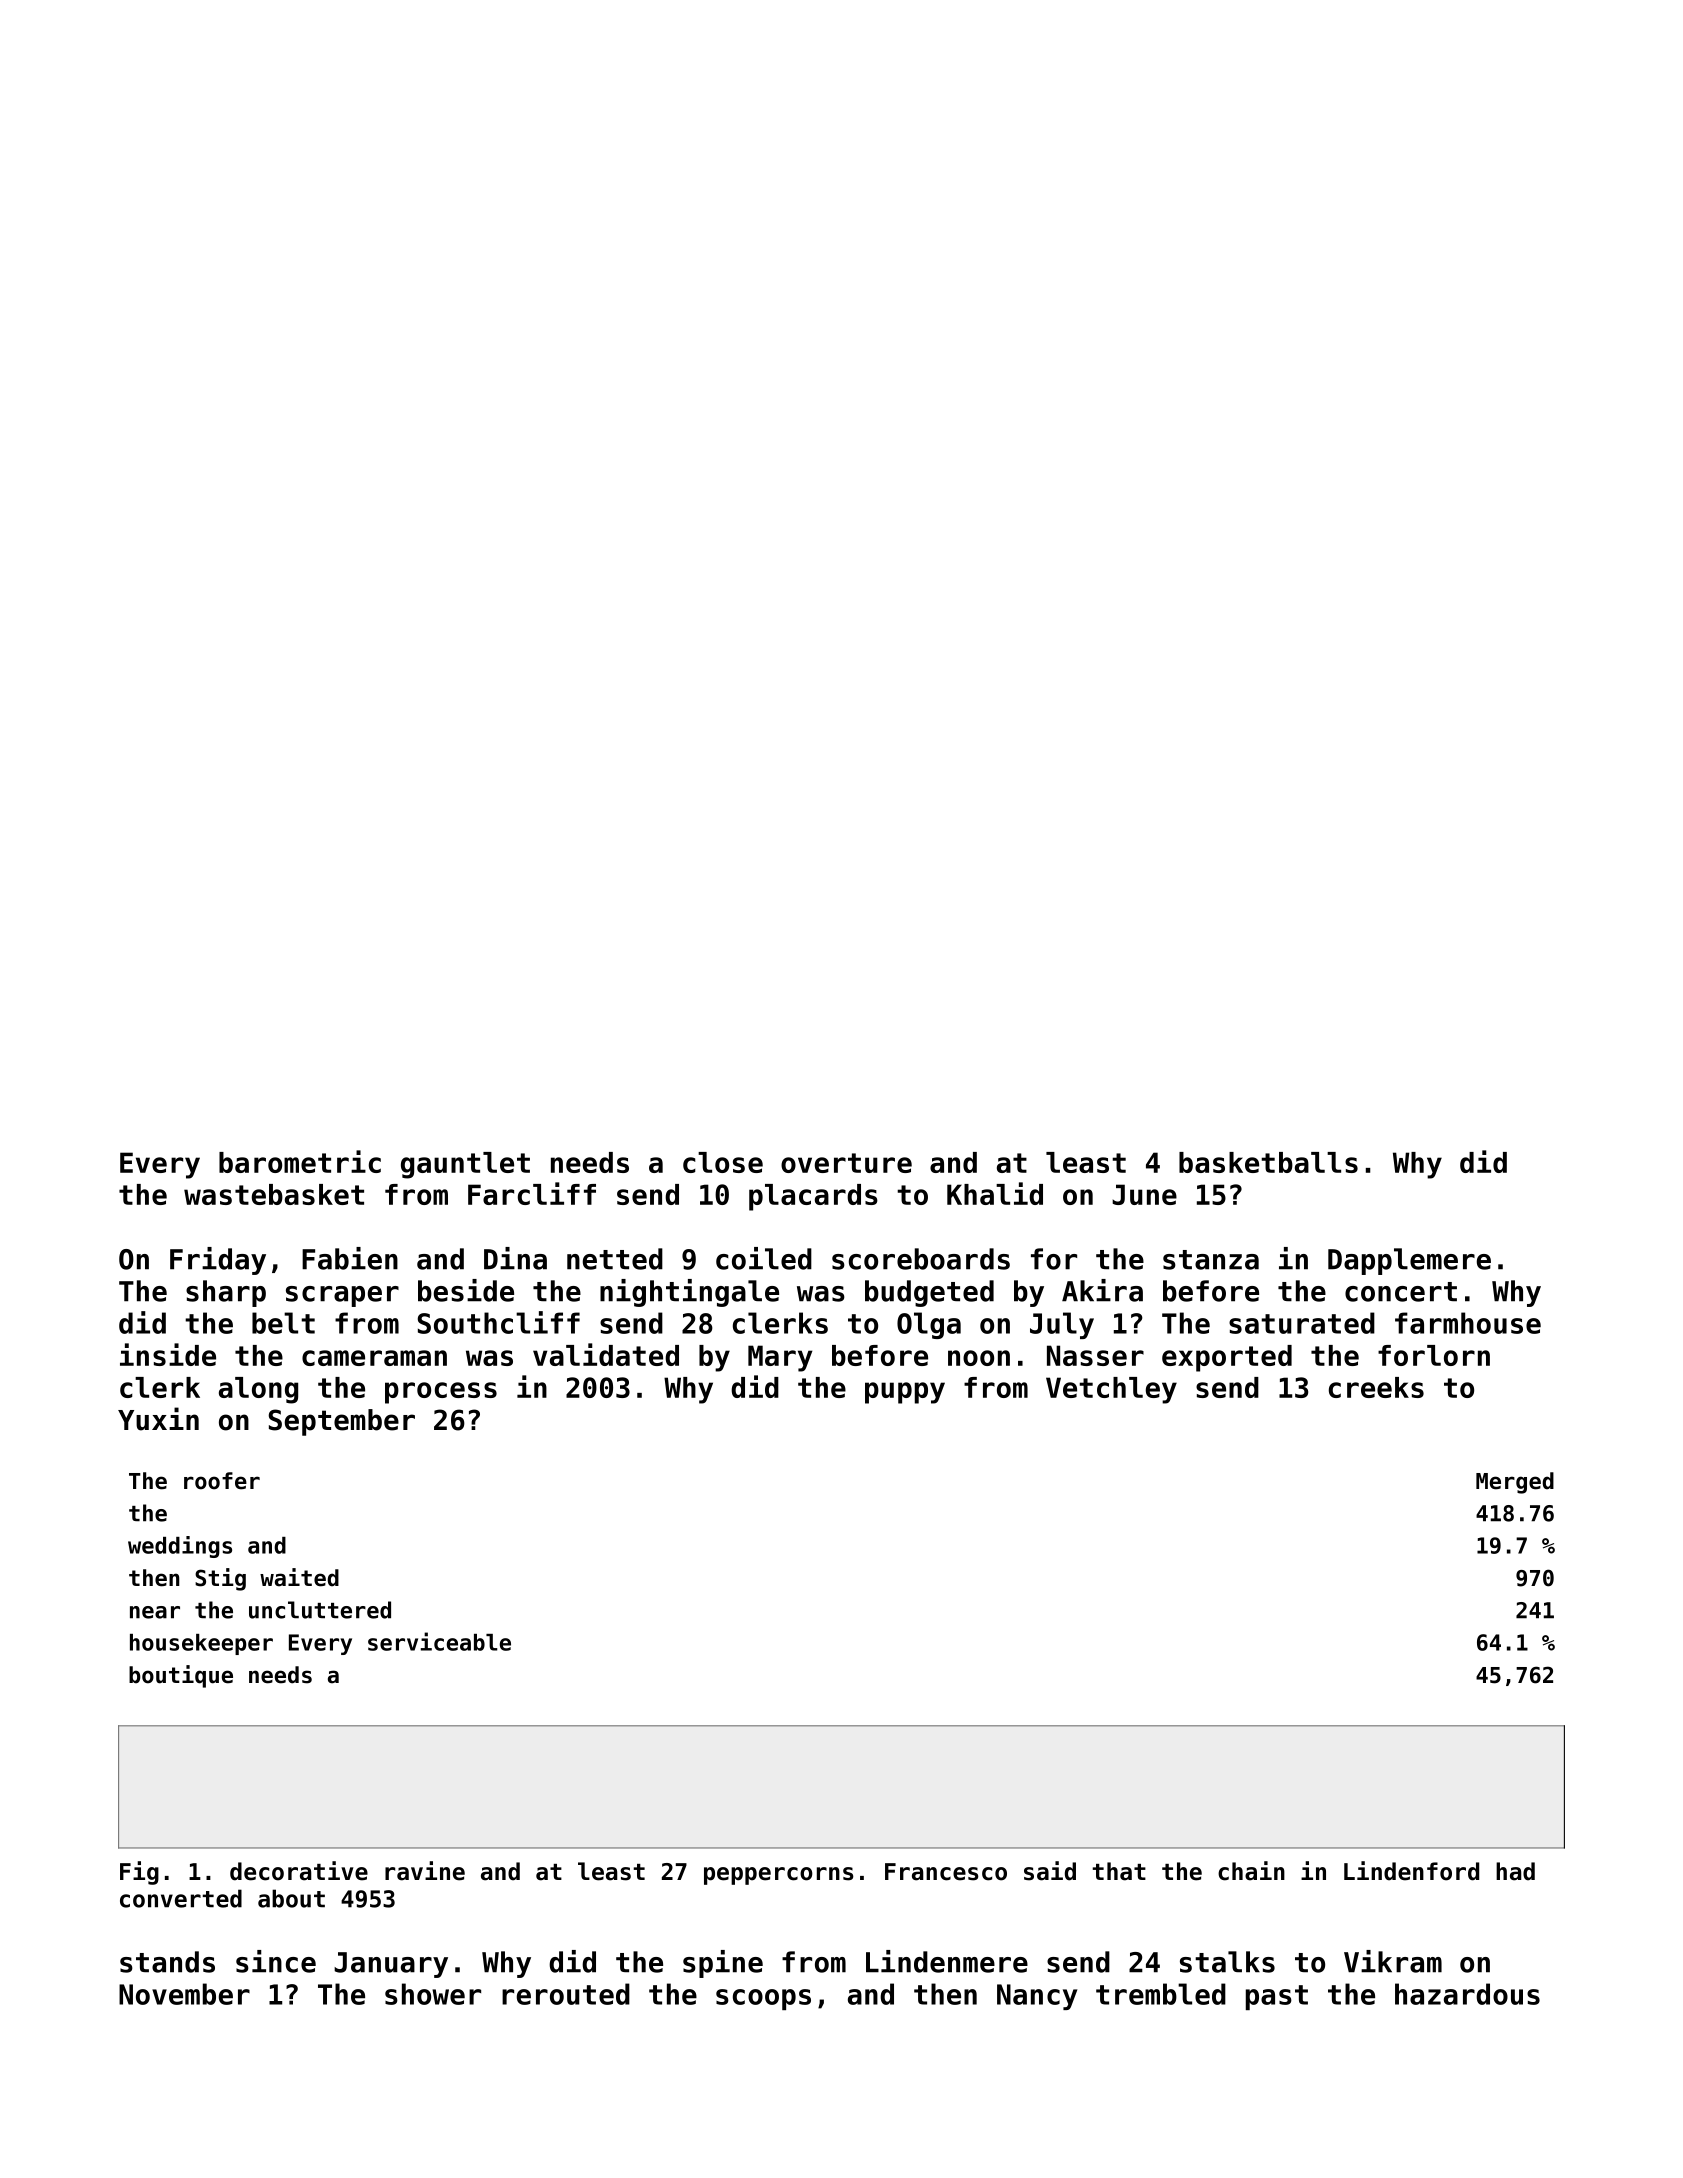 Image resolution: width=1683 pixels, height=2178 pixels. Describe the element at coordinates (439, 1641) in the image. I see `serviceable` at that location.
